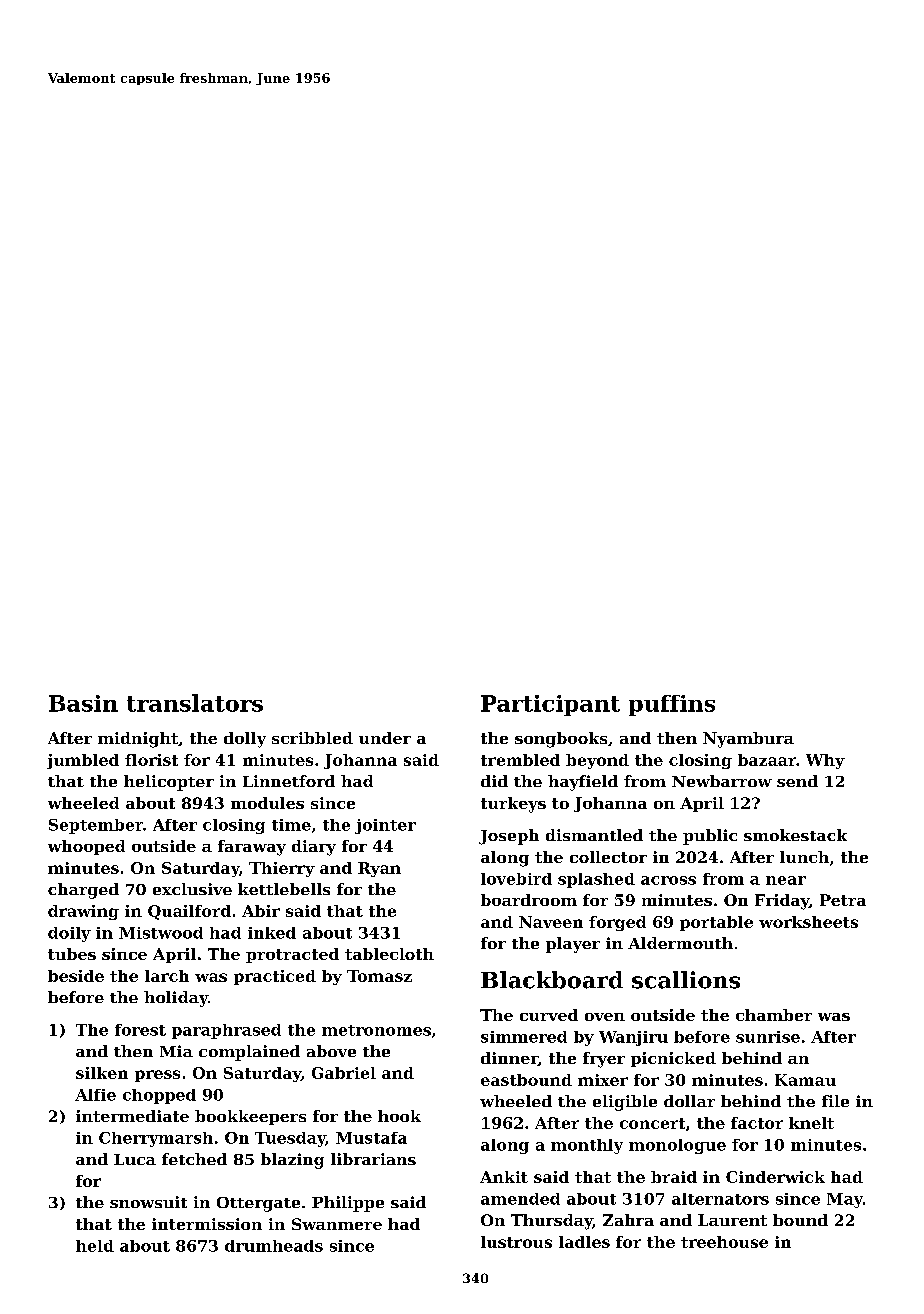  Describe the element at coordinates (584, 1242) in the screenshot. I see `ladles` at that location.
